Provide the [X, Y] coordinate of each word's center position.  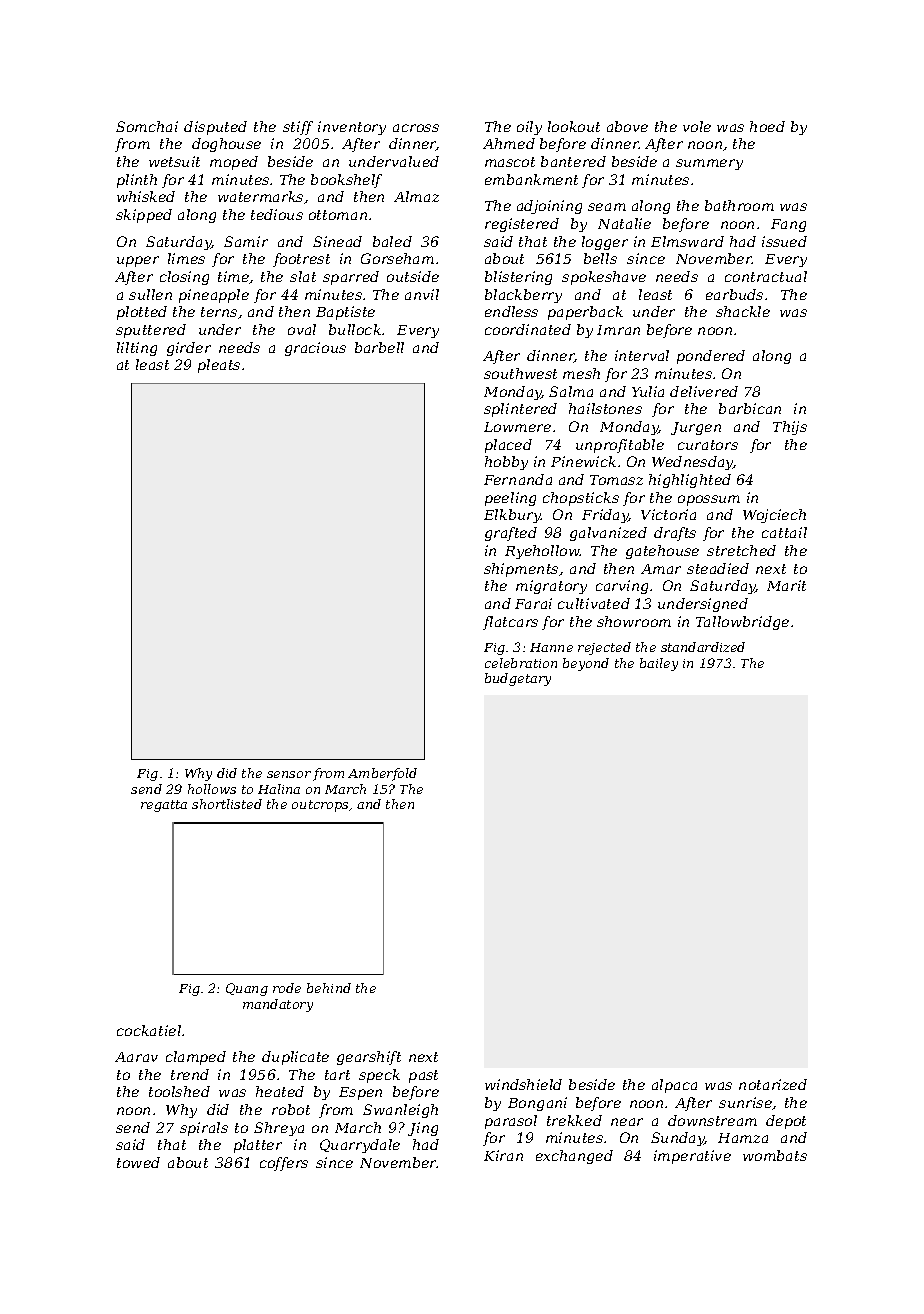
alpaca [674, 1086]
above [627, 126]
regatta [164, 806]
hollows [212, 789]
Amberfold [382, 774]
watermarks [260, 196]
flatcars [510, 623]
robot [291, 1109]
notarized [773, 1084]
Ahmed [509, 143]
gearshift [369, 1058]
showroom [634, 621]
